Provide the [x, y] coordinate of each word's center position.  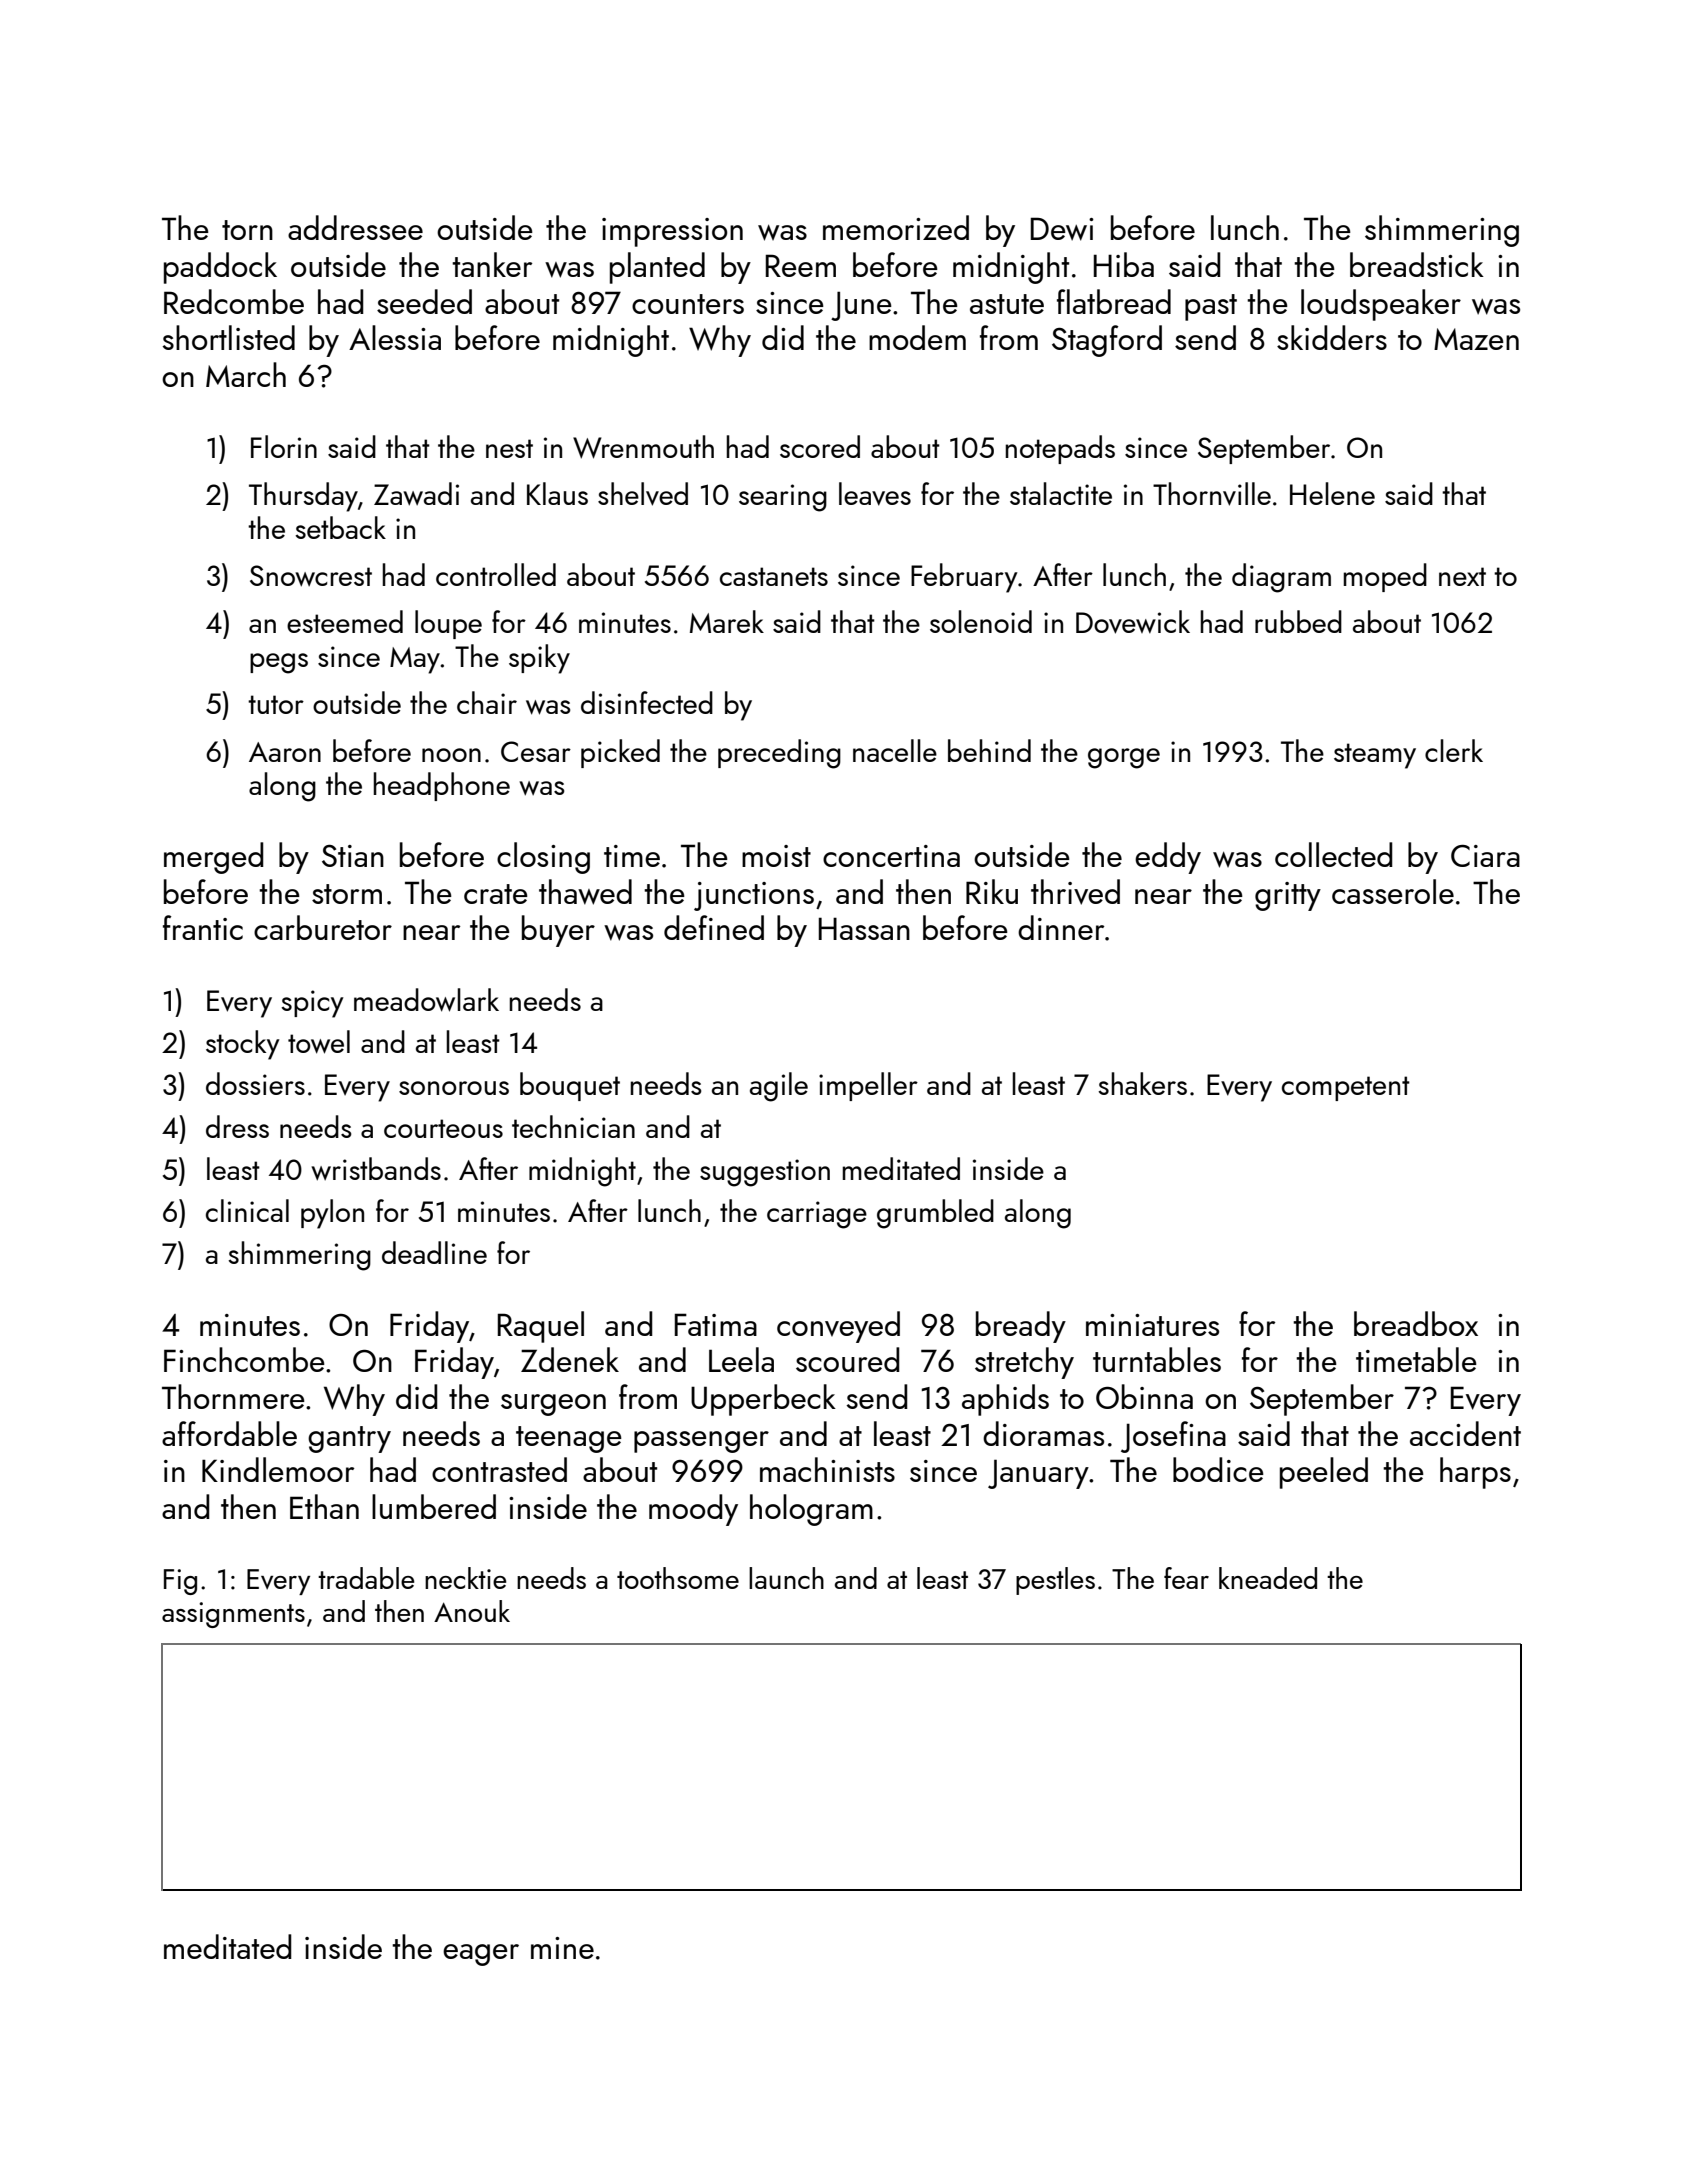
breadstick [1417, 264]
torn [247, 230]
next [1462, 576]
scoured [847, 1359]
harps [1475, 1473]
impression [672, 232]
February [964, 578]
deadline [434, 1252]
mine [562, 1948]
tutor [276, 704]
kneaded [1268, 1578]
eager [481, 1955]
